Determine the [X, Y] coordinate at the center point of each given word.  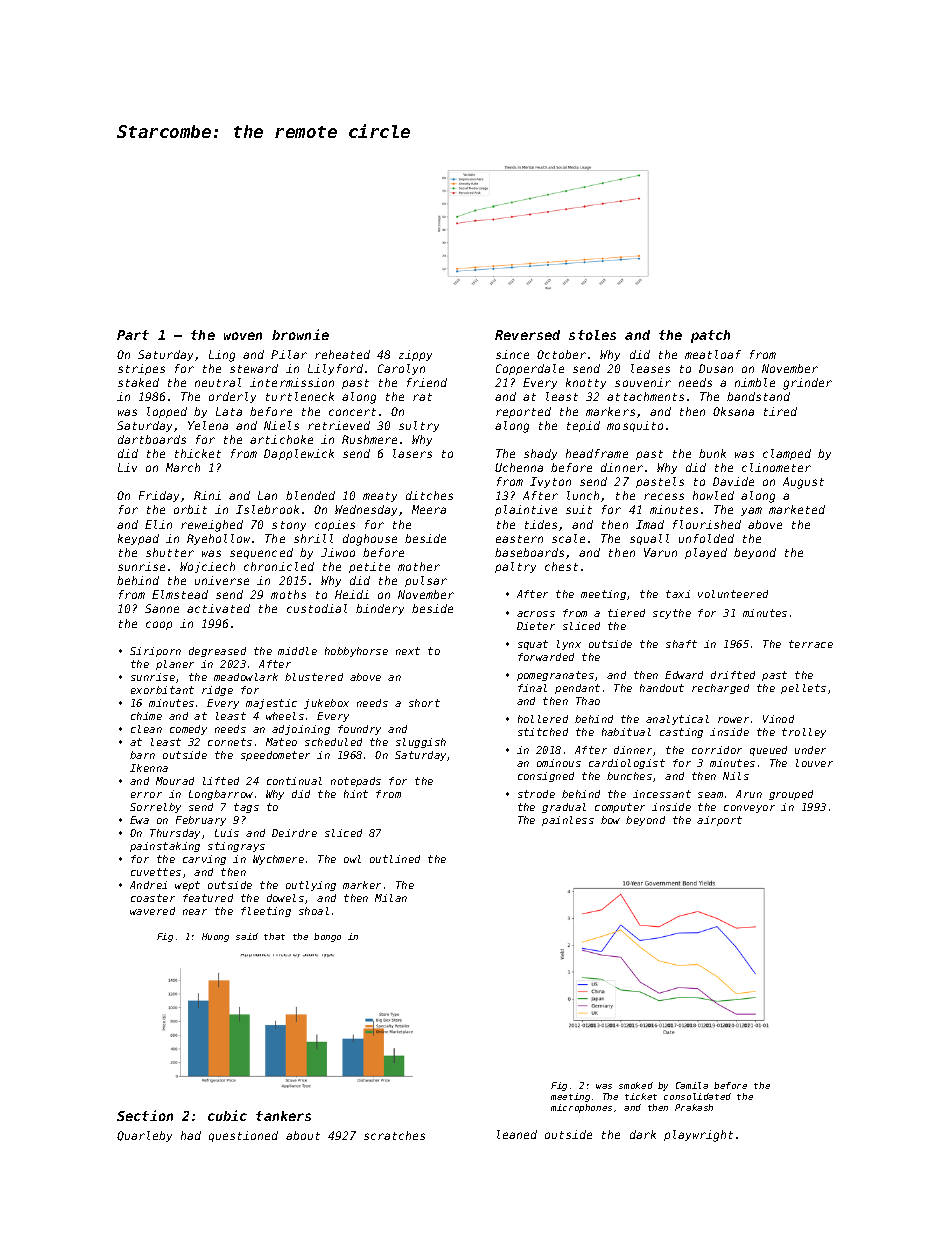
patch [710, 336]
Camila [692, 1085]
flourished [707, 524]
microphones [581, 1108]
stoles [592, 335]
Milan [391, 898]
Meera [429, 509]
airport [719, 821]
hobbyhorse [356, 652]
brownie [300, 334]
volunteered [733, 594]
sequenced [261, 553]
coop [159, 625]
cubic [227, 1115]
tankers [283, 1116]
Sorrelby [155, 808]
